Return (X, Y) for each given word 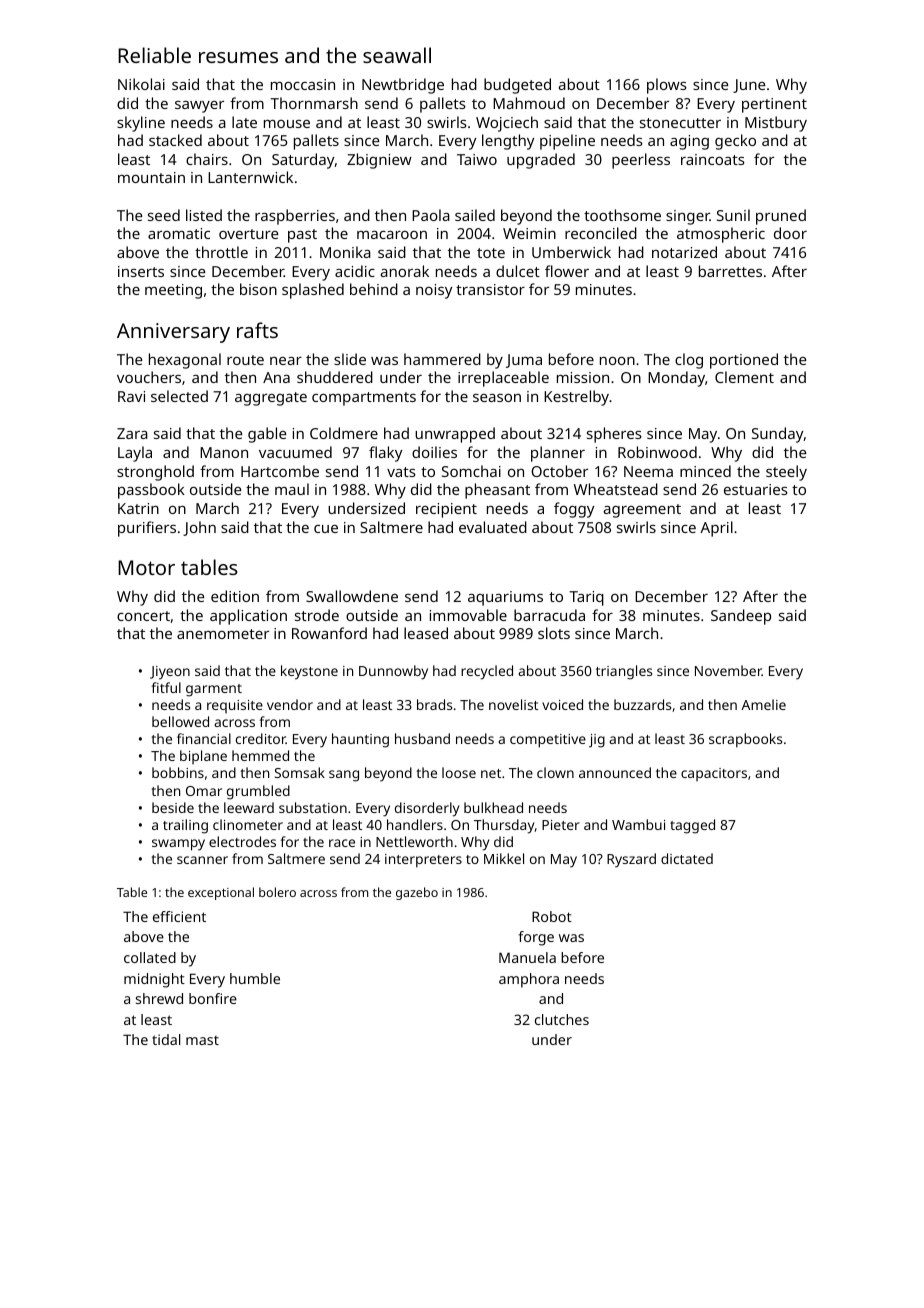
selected (179, 396)
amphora (529, 980)
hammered (442, 359)
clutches (562, 1019)
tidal (166, 1039)
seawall (397, 55)
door (790, 233)
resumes (238, 57)
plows (667, 86)
